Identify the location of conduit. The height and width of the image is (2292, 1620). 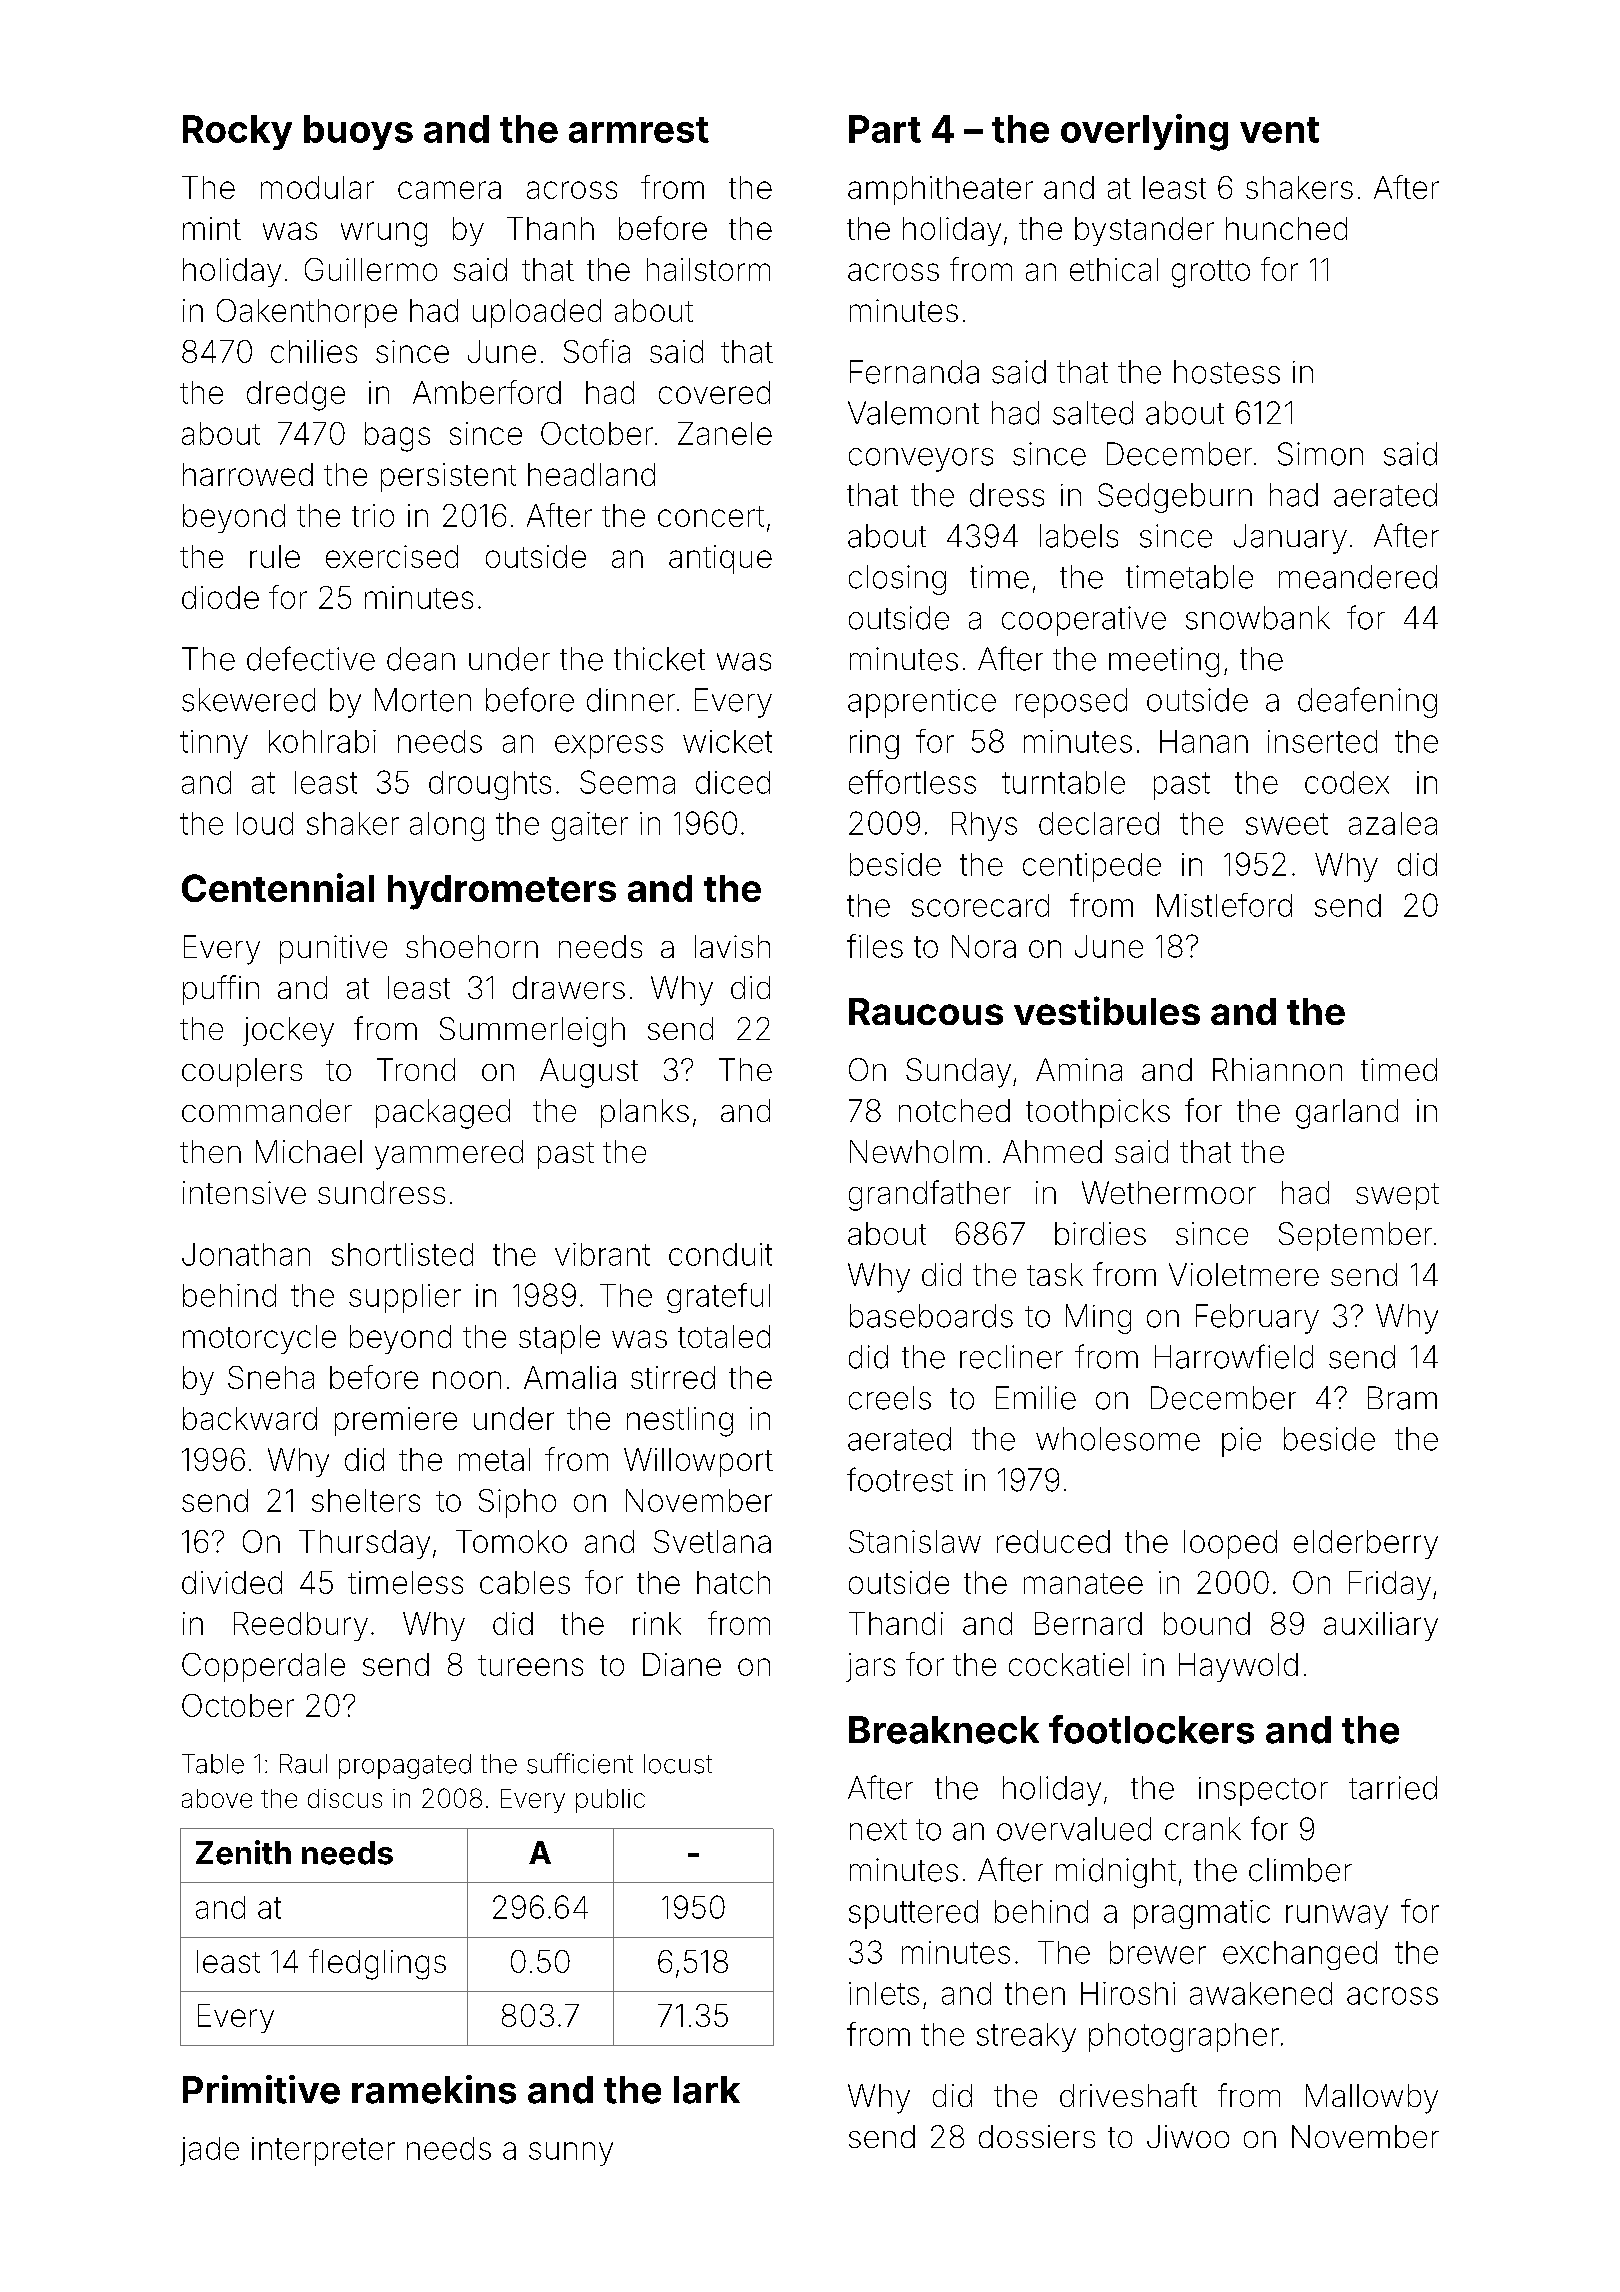
(720, 1254).
